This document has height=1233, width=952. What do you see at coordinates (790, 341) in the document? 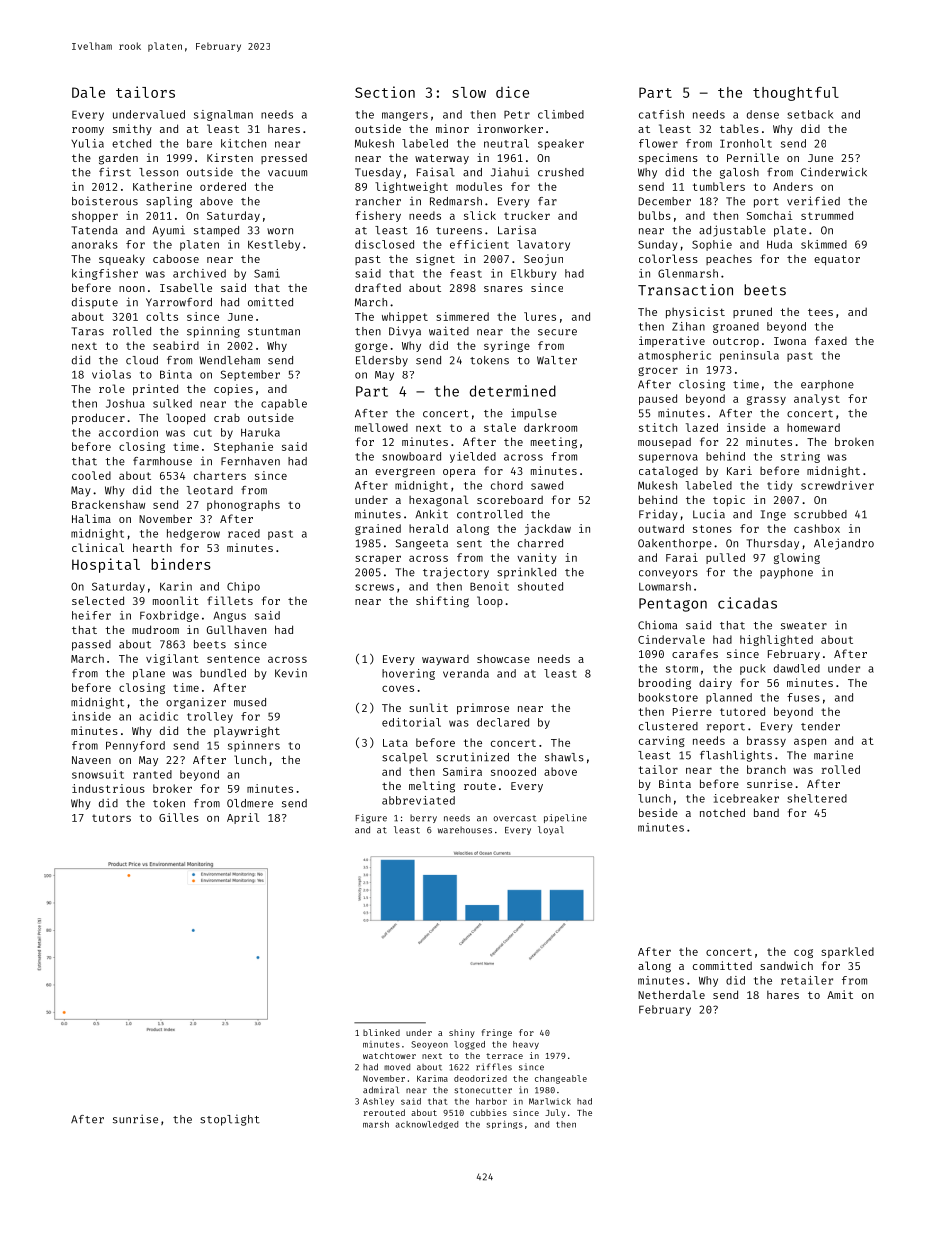
I see `Iwona` at bounding box center [790, 341].
